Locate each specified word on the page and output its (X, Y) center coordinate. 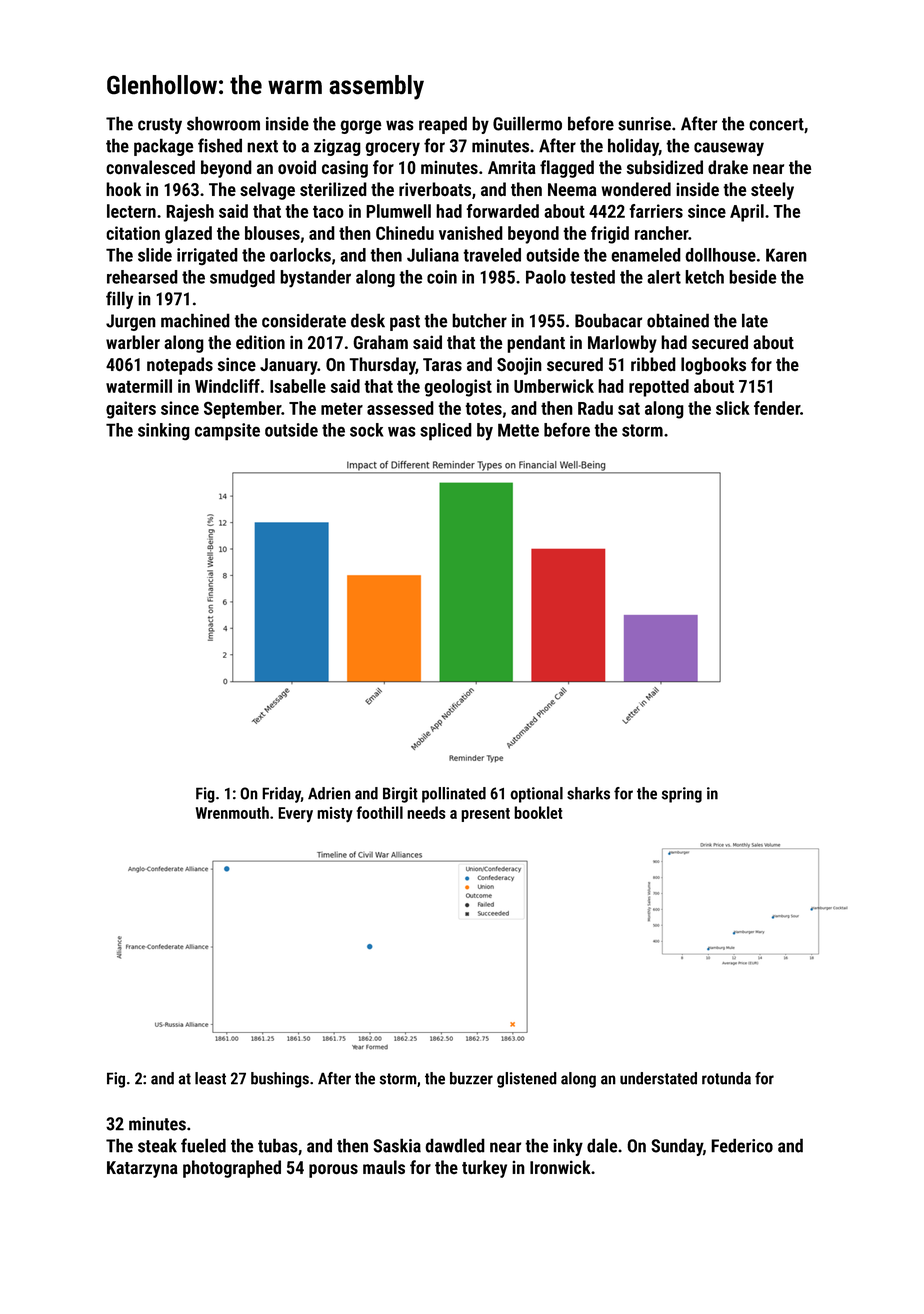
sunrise (644, 124)
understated (658, 1078)
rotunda (726, 1078)
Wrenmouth (232, 812)
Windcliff (227, 386)
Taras (442, 365)
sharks (588, 793)
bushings (280, 1080)
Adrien (329, 793)
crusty (160, 126)
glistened (527, 1080)
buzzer (471, 1078)
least (210, 1078)
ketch (704, 277)
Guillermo (527, 123)
